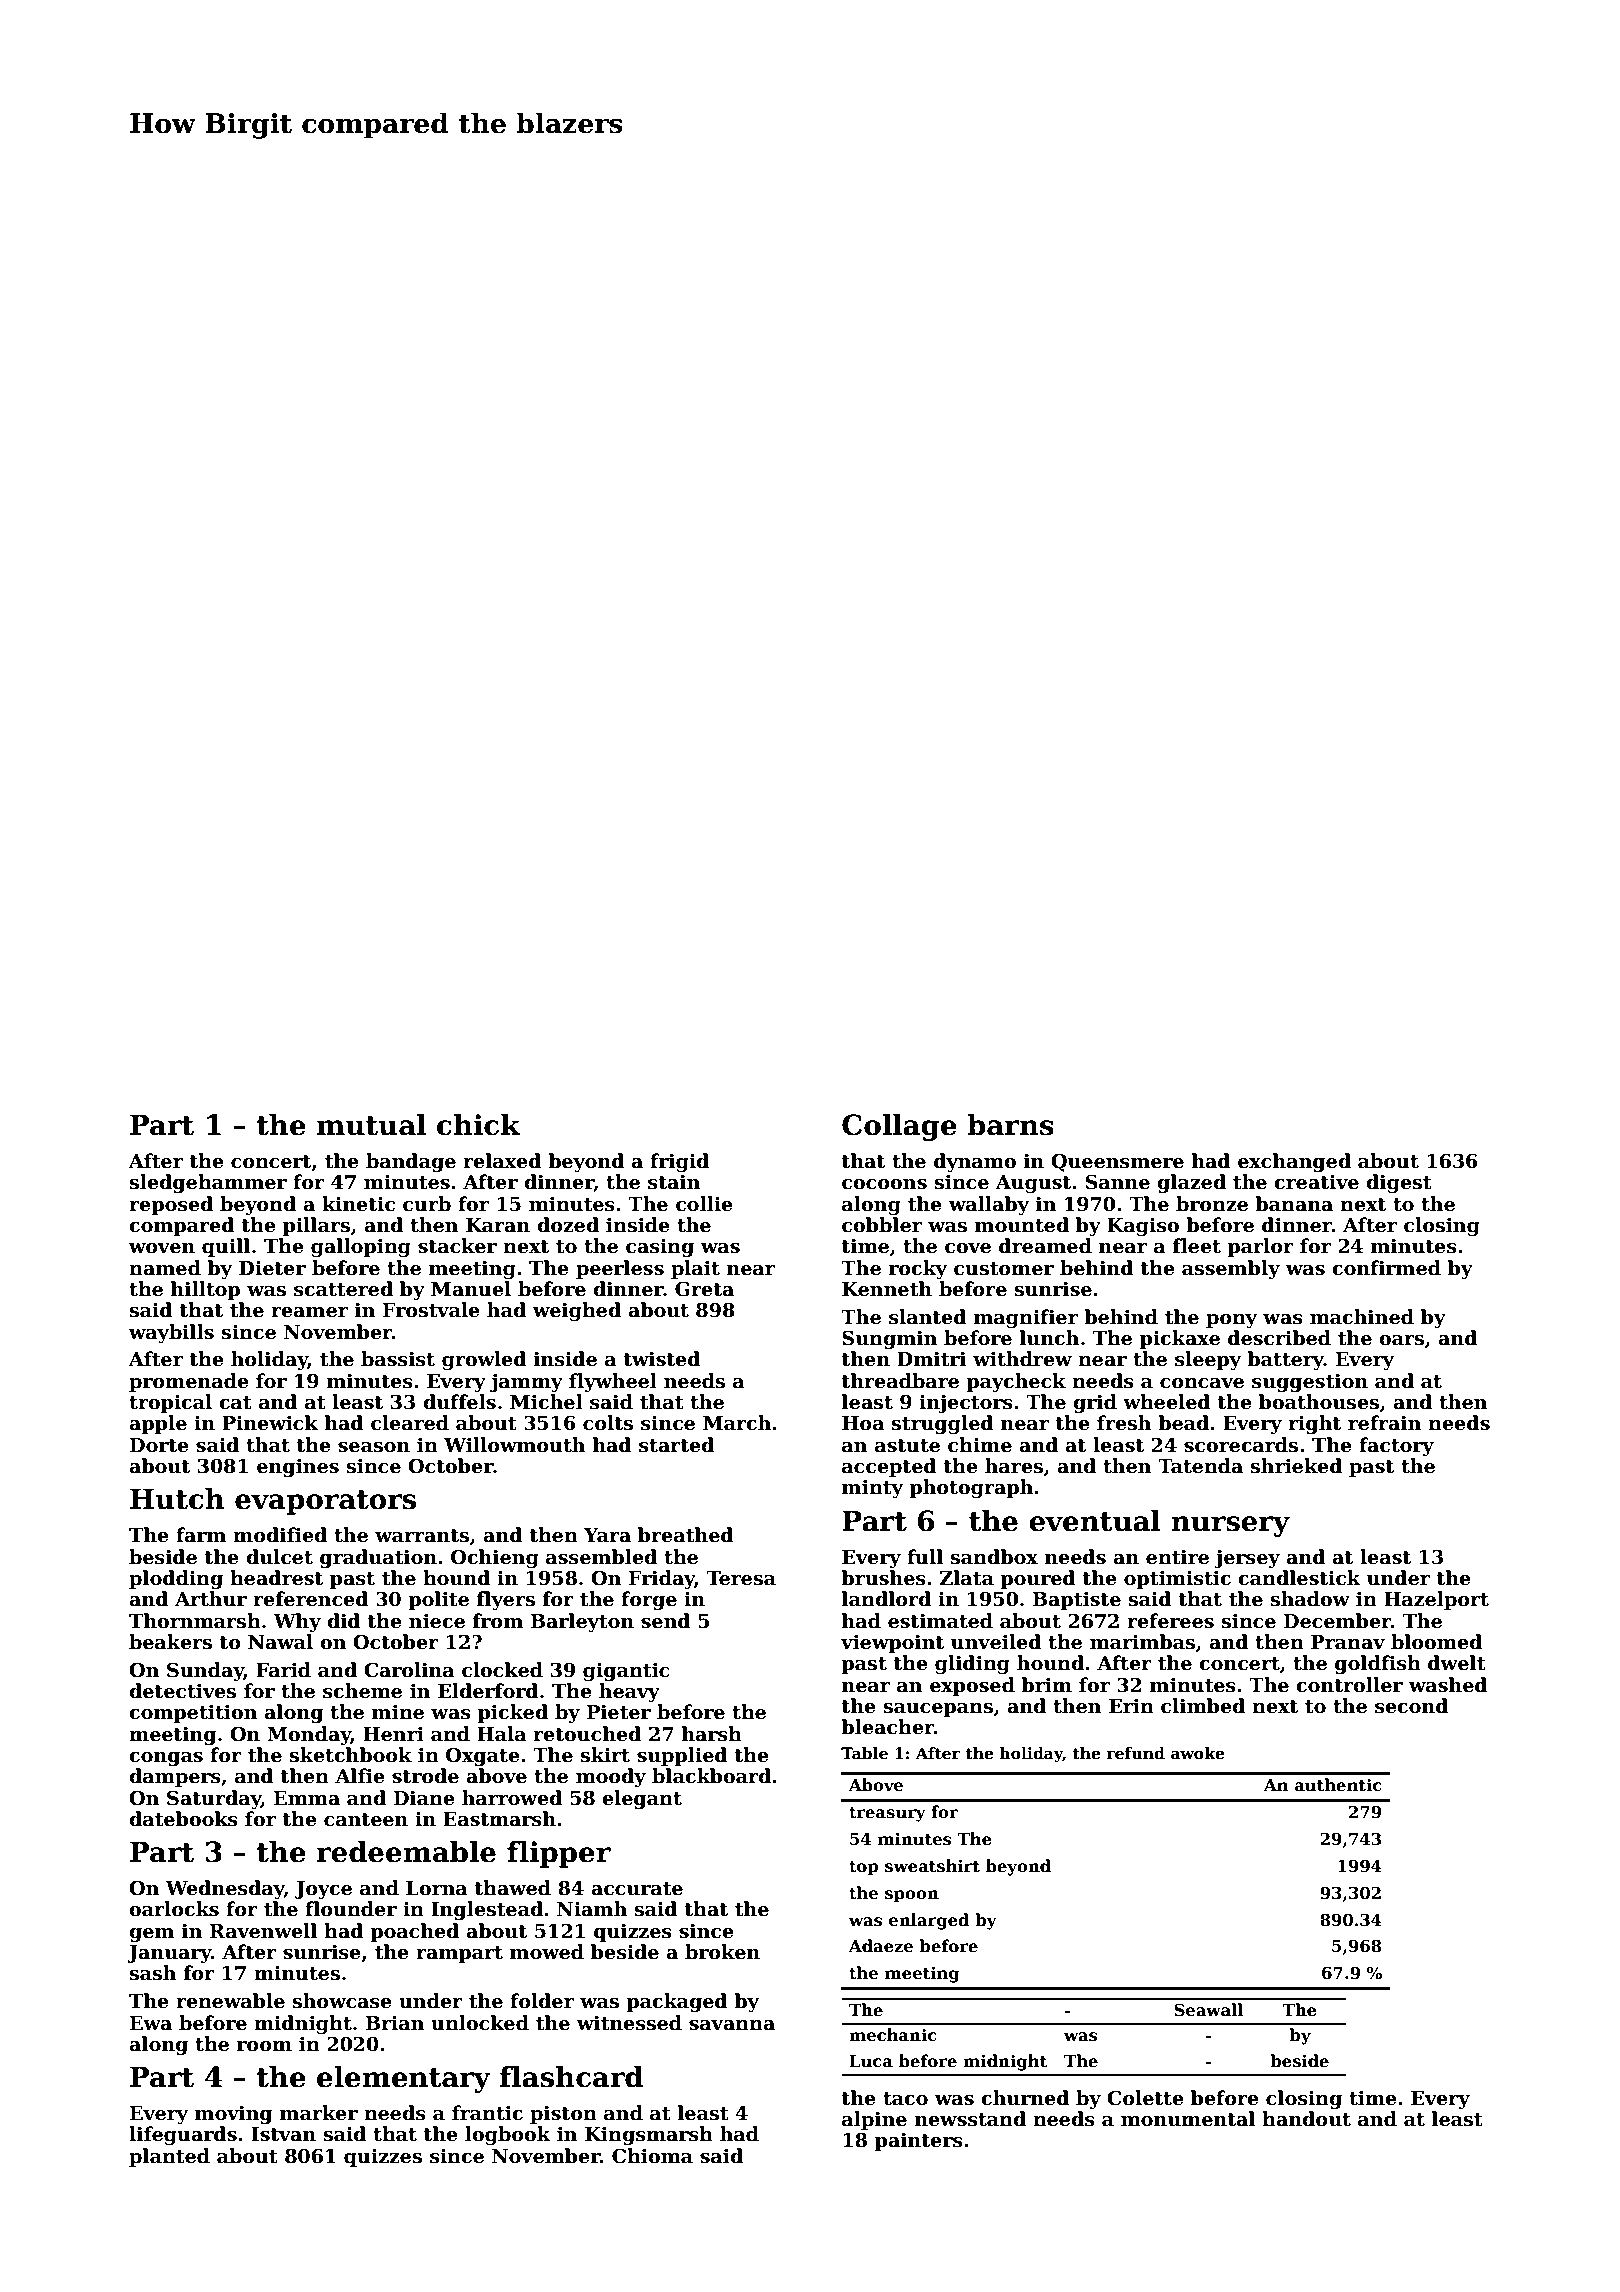 This image has height=2292, width=1620. I want to click on mutual, so click(371, 1125).
